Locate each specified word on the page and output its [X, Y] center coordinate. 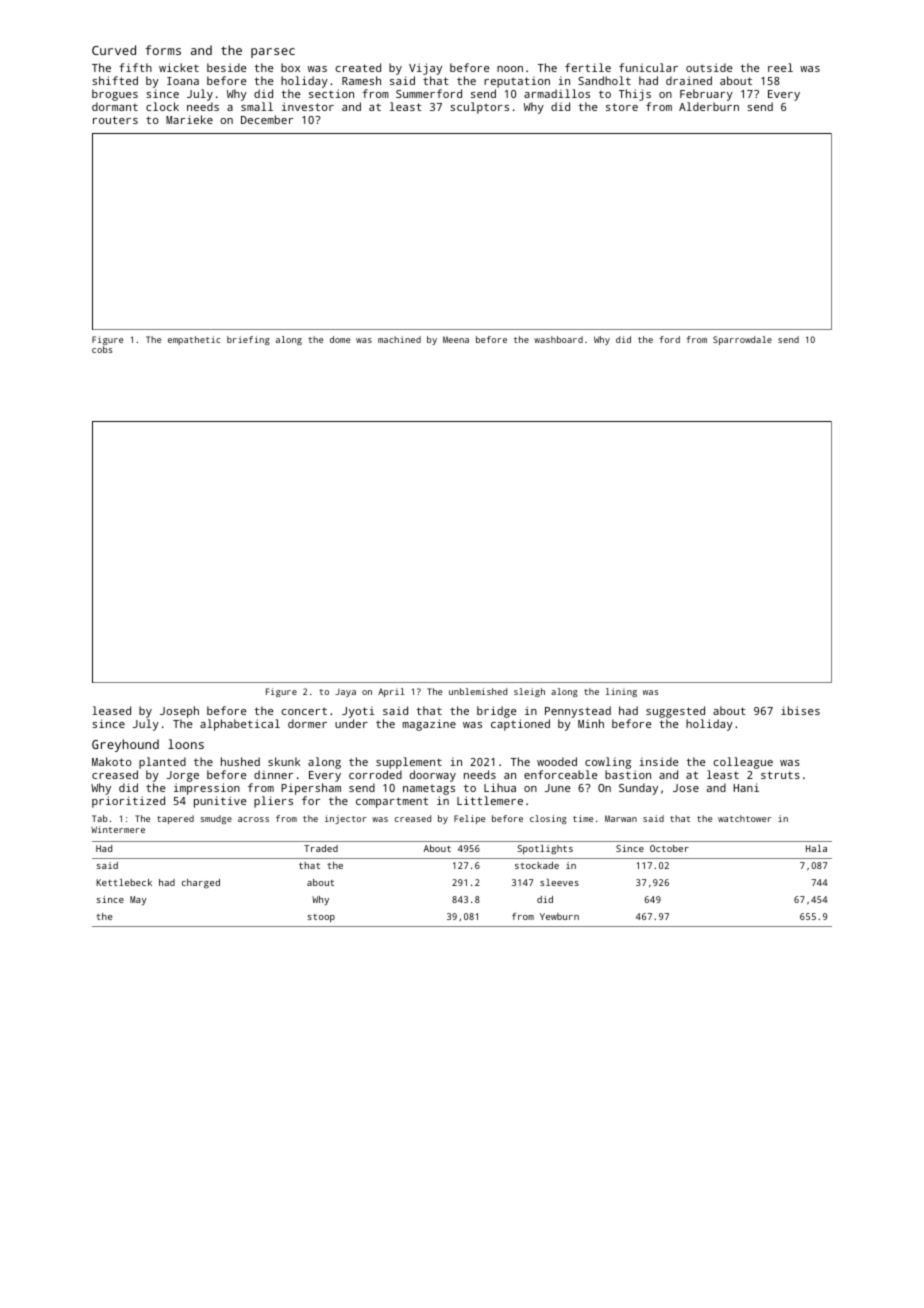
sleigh [529, 692]
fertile [588, 67]
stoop [321, 918]
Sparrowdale [742, 340]
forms [163, 50]
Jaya [345, 693]
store [622, 107]
